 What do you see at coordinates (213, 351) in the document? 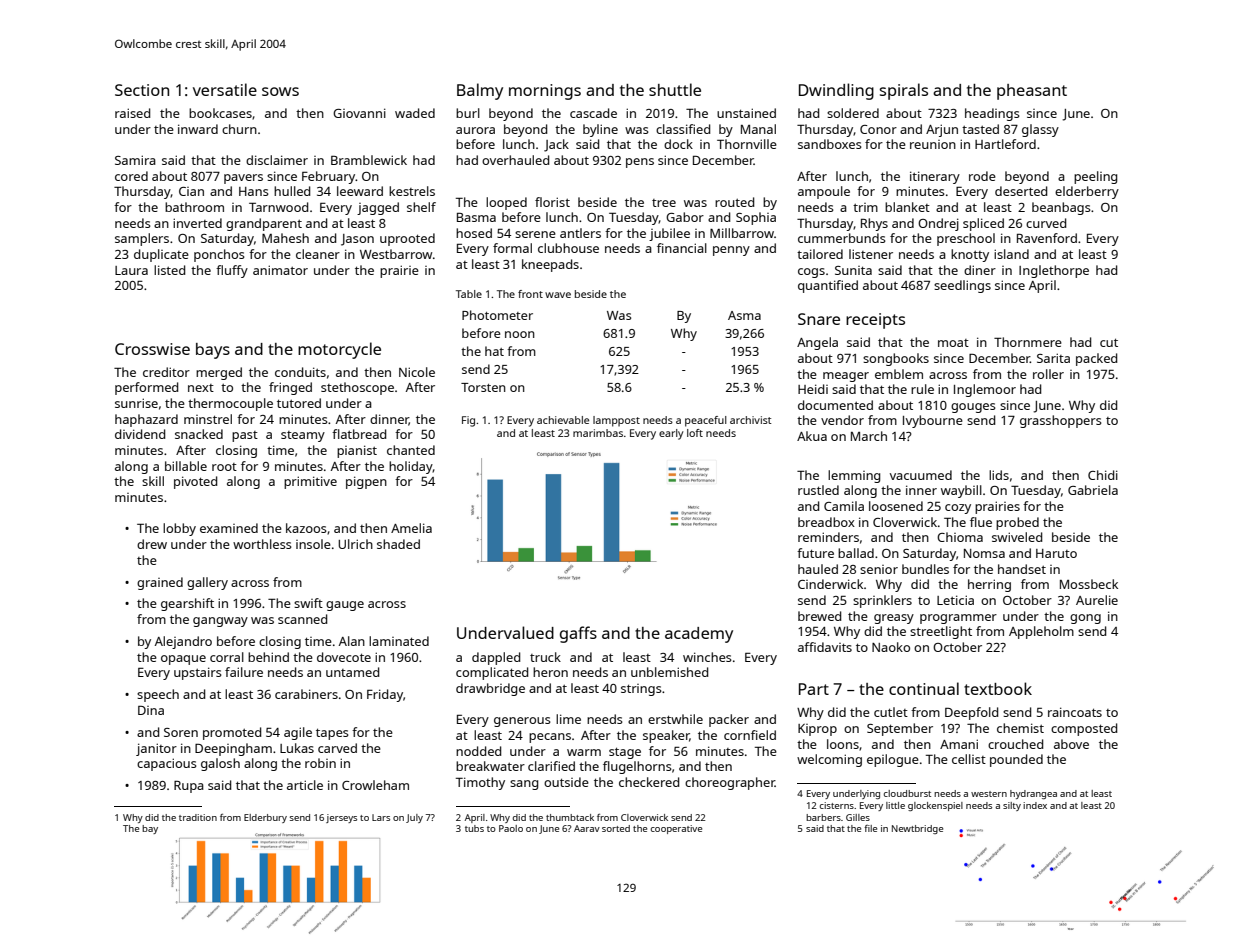
I see `bays` at bounding box center [213, 351].
